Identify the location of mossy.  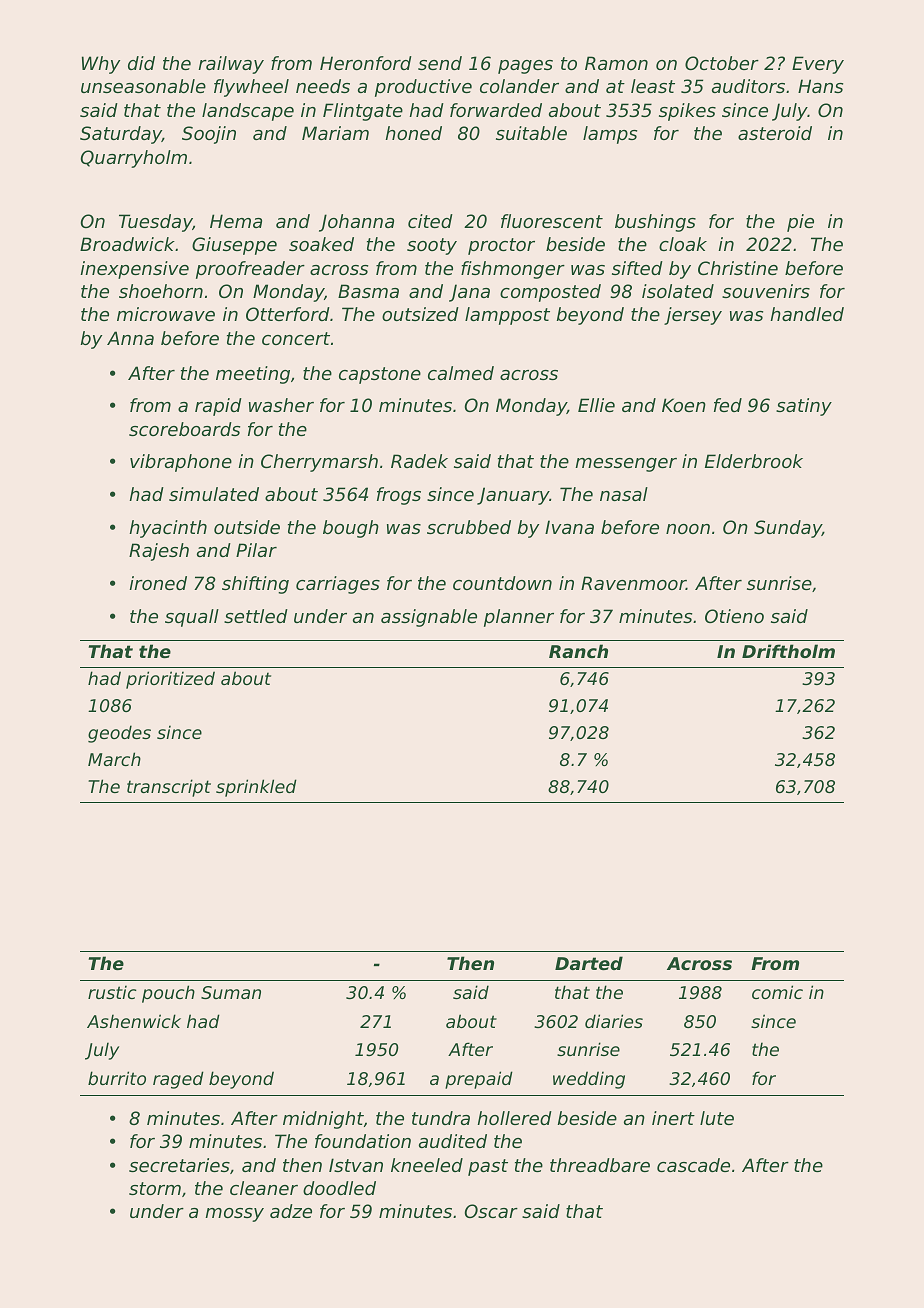
(234, 1215).
